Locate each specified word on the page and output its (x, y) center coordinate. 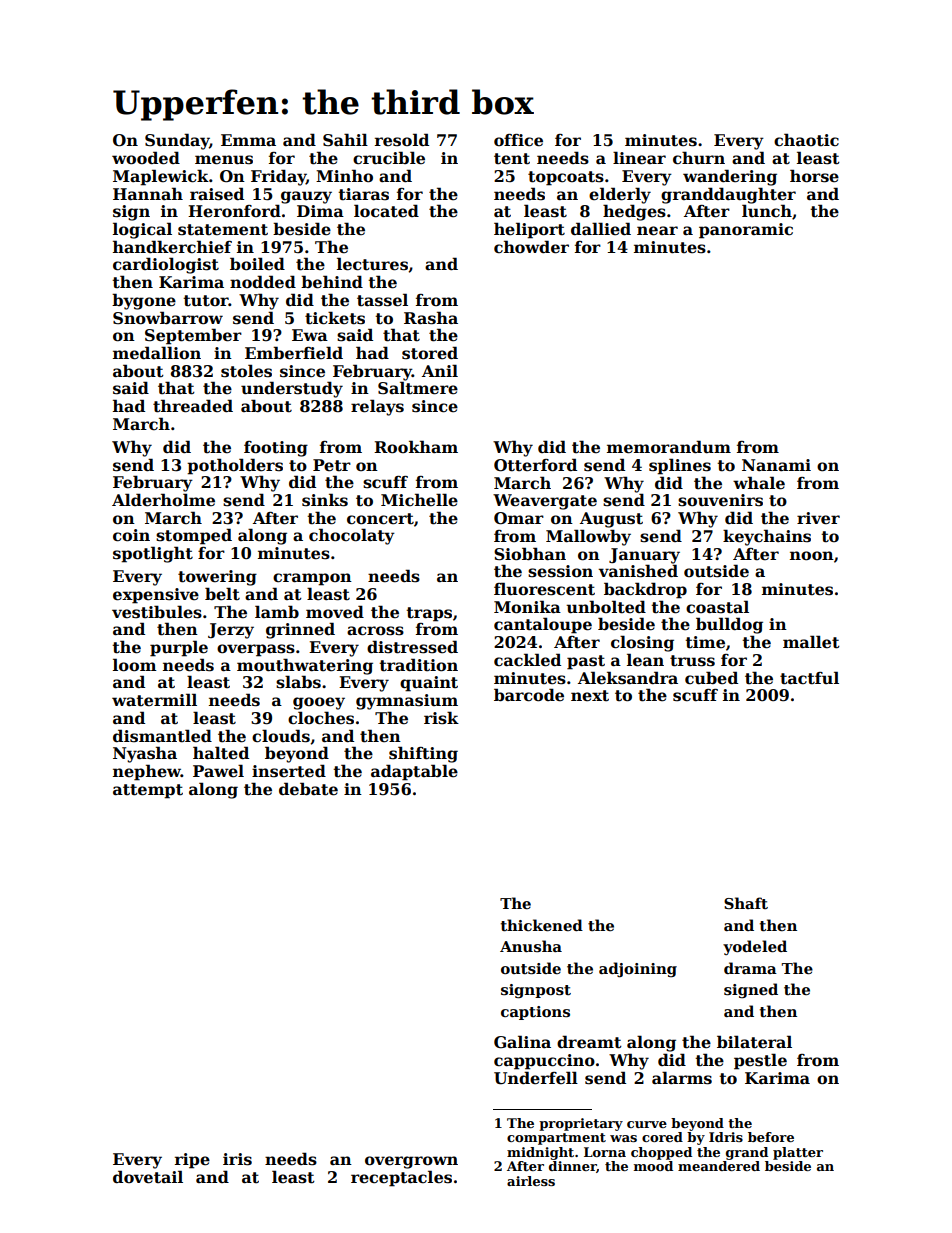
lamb (277, 611)
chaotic (806, 140)
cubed (711, 678)
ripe (192, 1161)
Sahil (345, 140)
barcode (529, 695)
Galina (522, 1042)
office (518, 140)
